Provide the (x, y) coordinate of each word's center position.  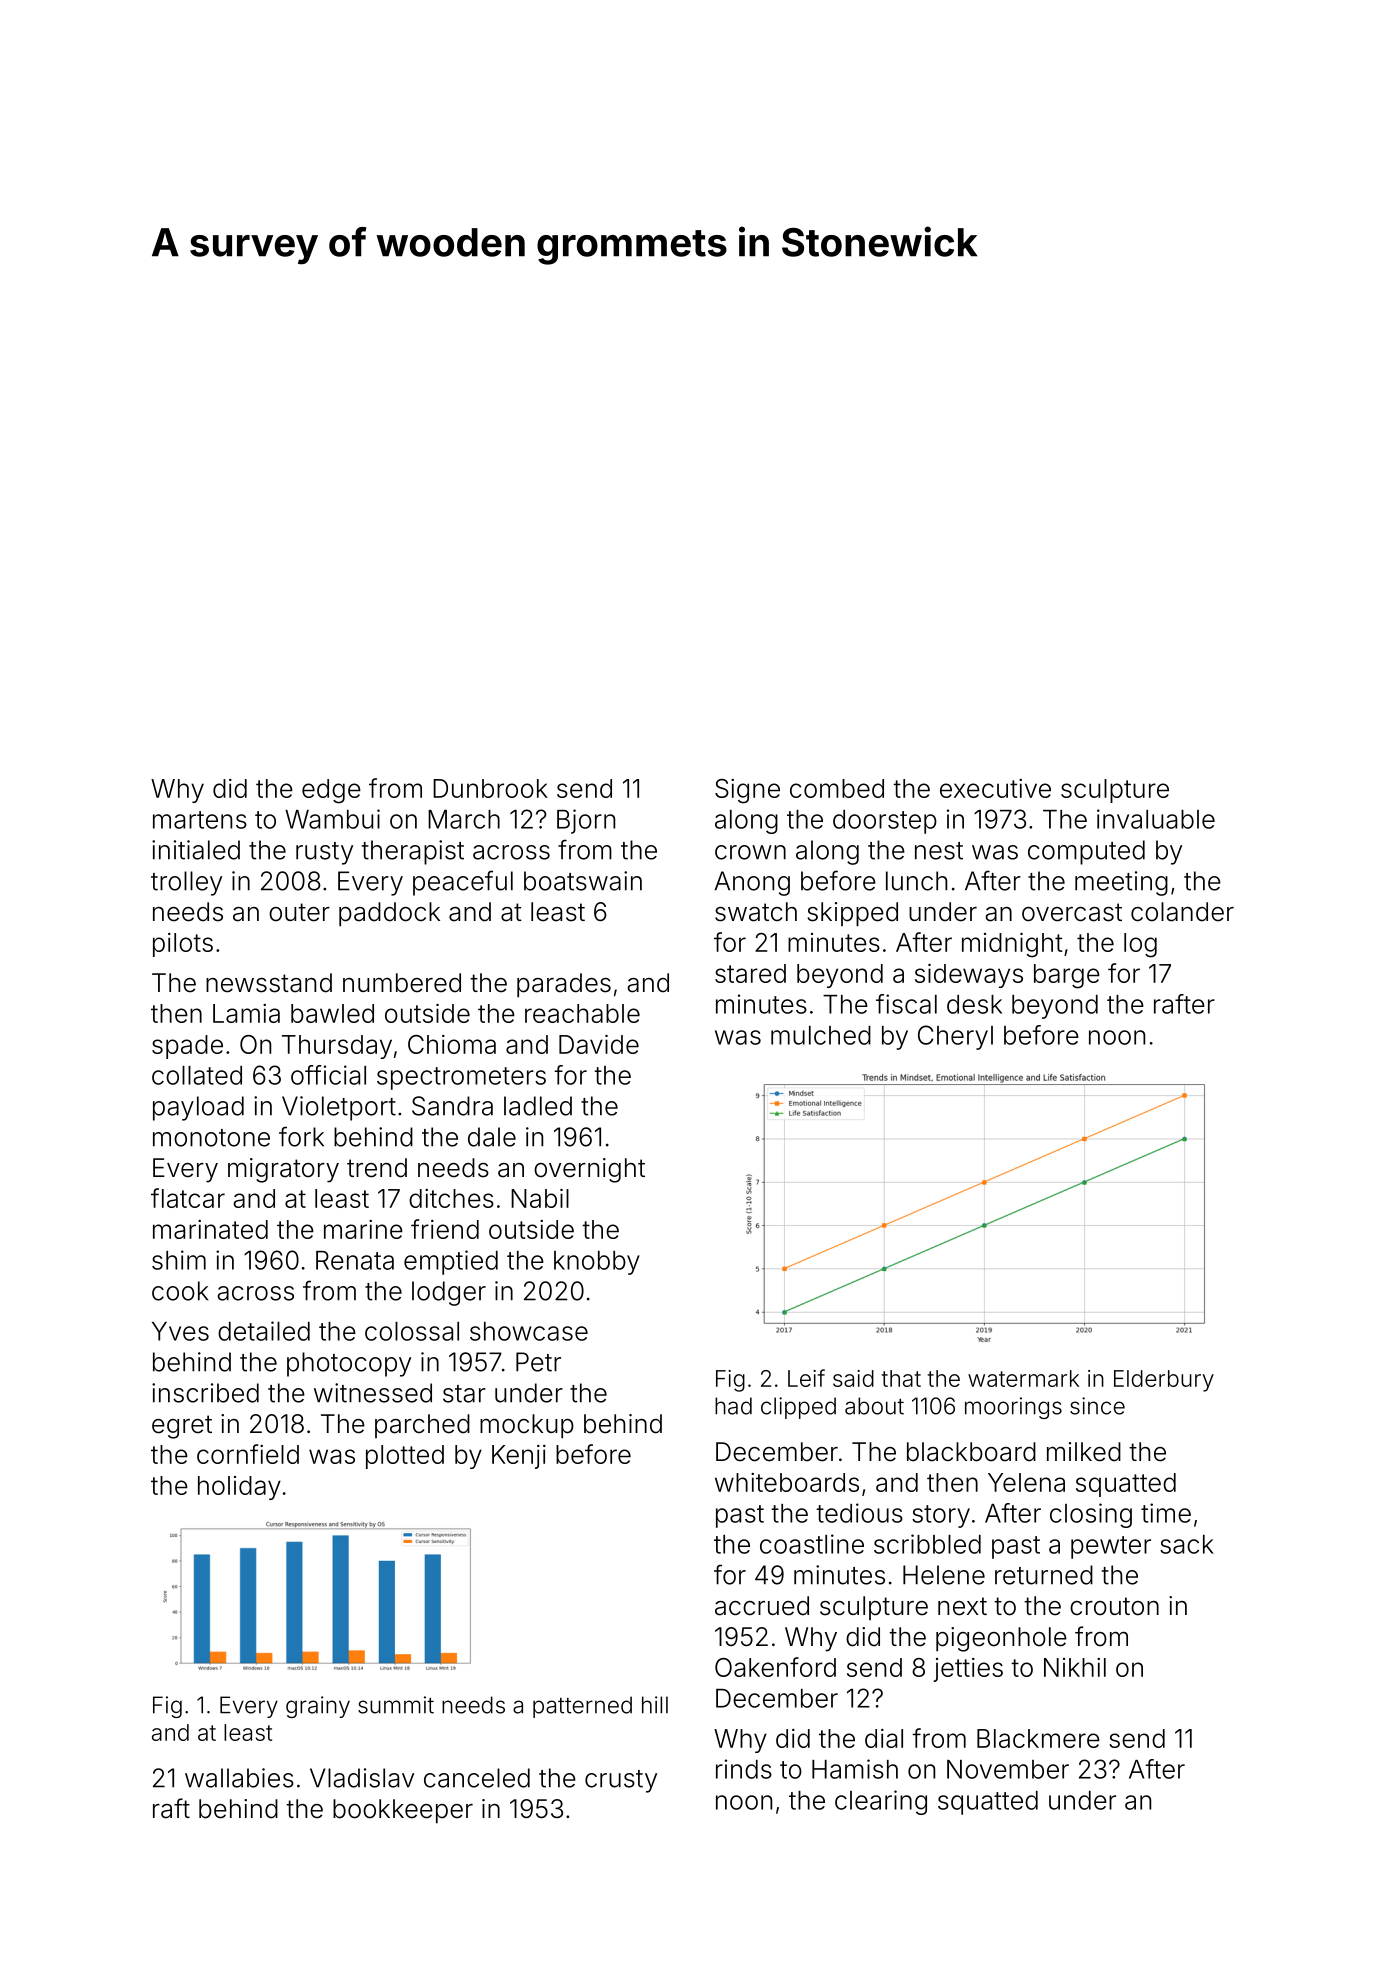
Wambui (332, 819)
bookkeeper (403, 1811)
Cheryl (955, 1037)
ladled (538, 1106)
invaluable (1156, 819)
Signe (747, 791)
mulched (821, 1035)
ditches (451, 1198)
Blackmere (1038, 1738)
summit (396, 1705)
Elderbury (1164, 1381)
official (328, 1075)
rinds (744, 1769)
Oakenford (775, 1667)
